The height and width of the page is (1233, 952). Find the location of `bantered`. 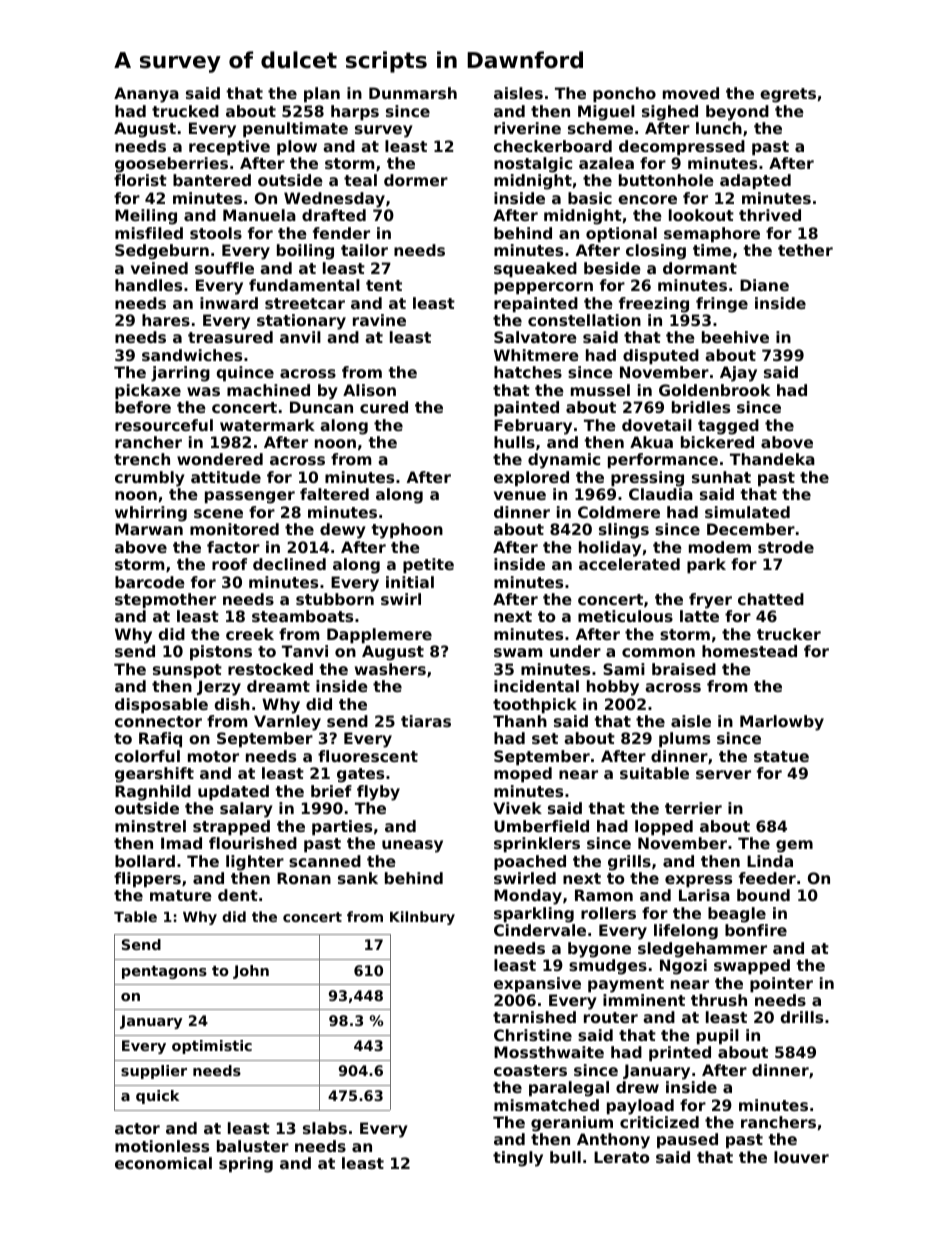

bantered is located at coordinates (212, 180).
